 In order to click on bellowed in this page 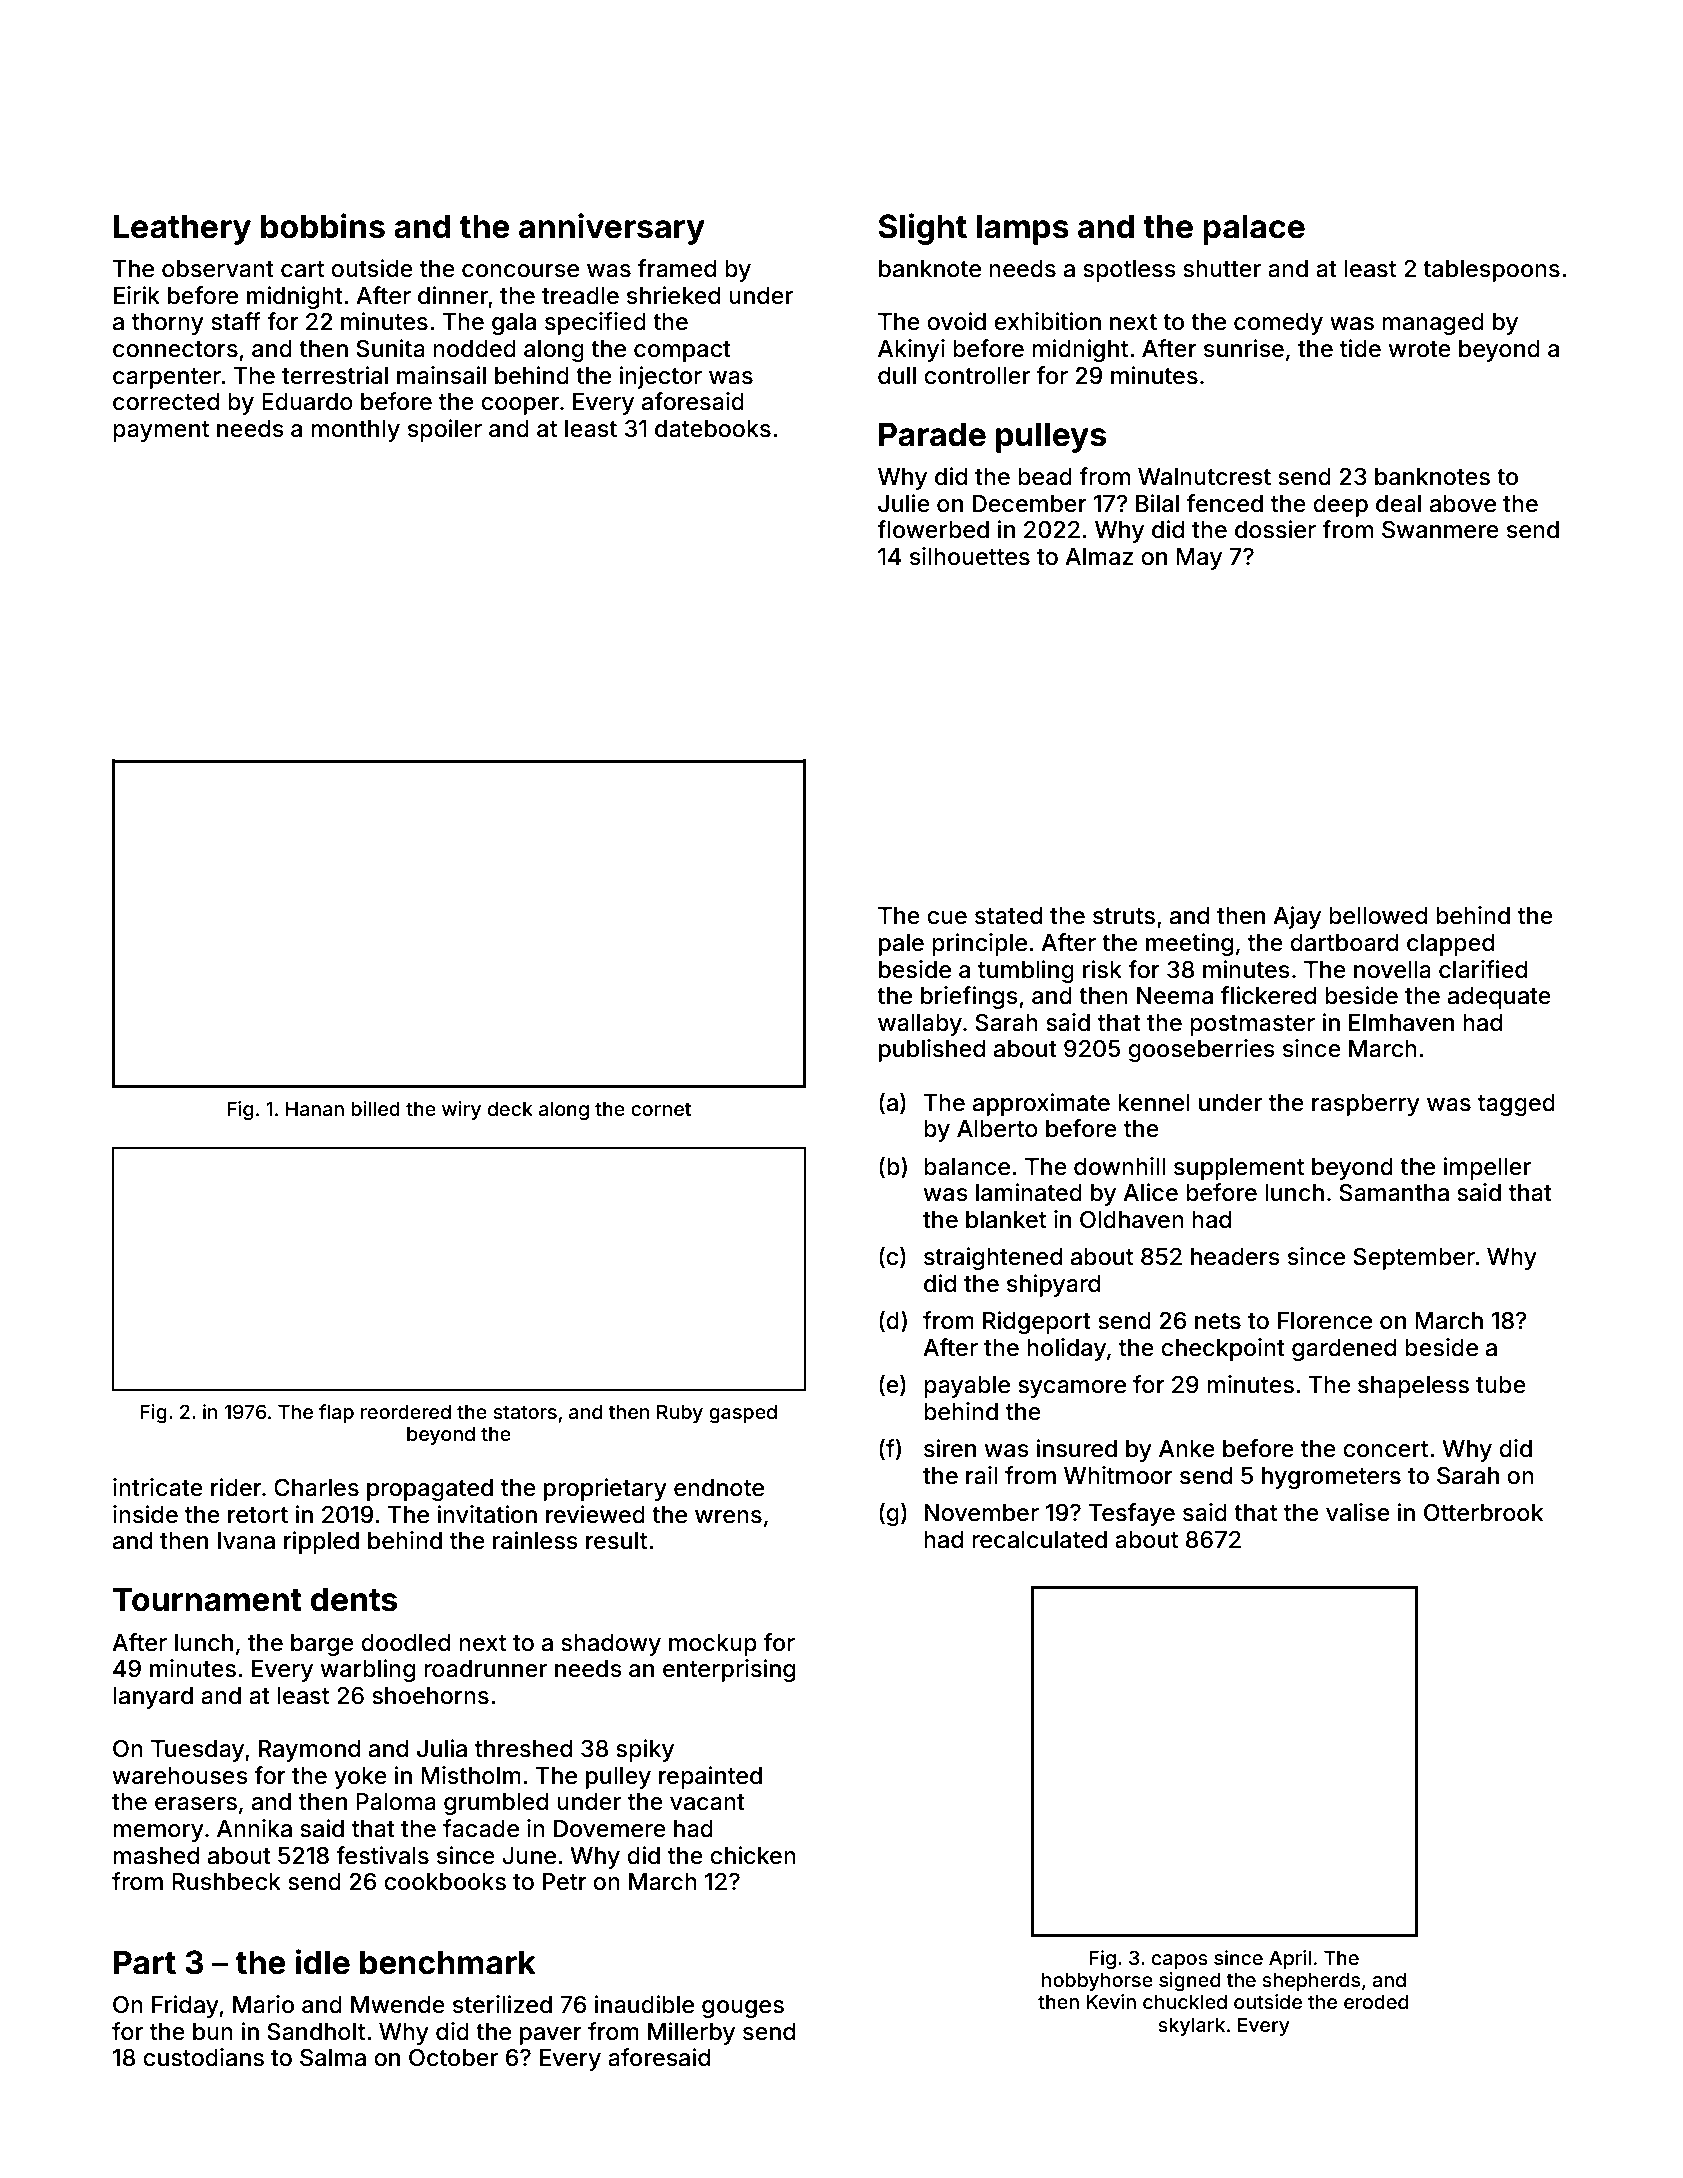, I will do `click(1378, 916)`.
